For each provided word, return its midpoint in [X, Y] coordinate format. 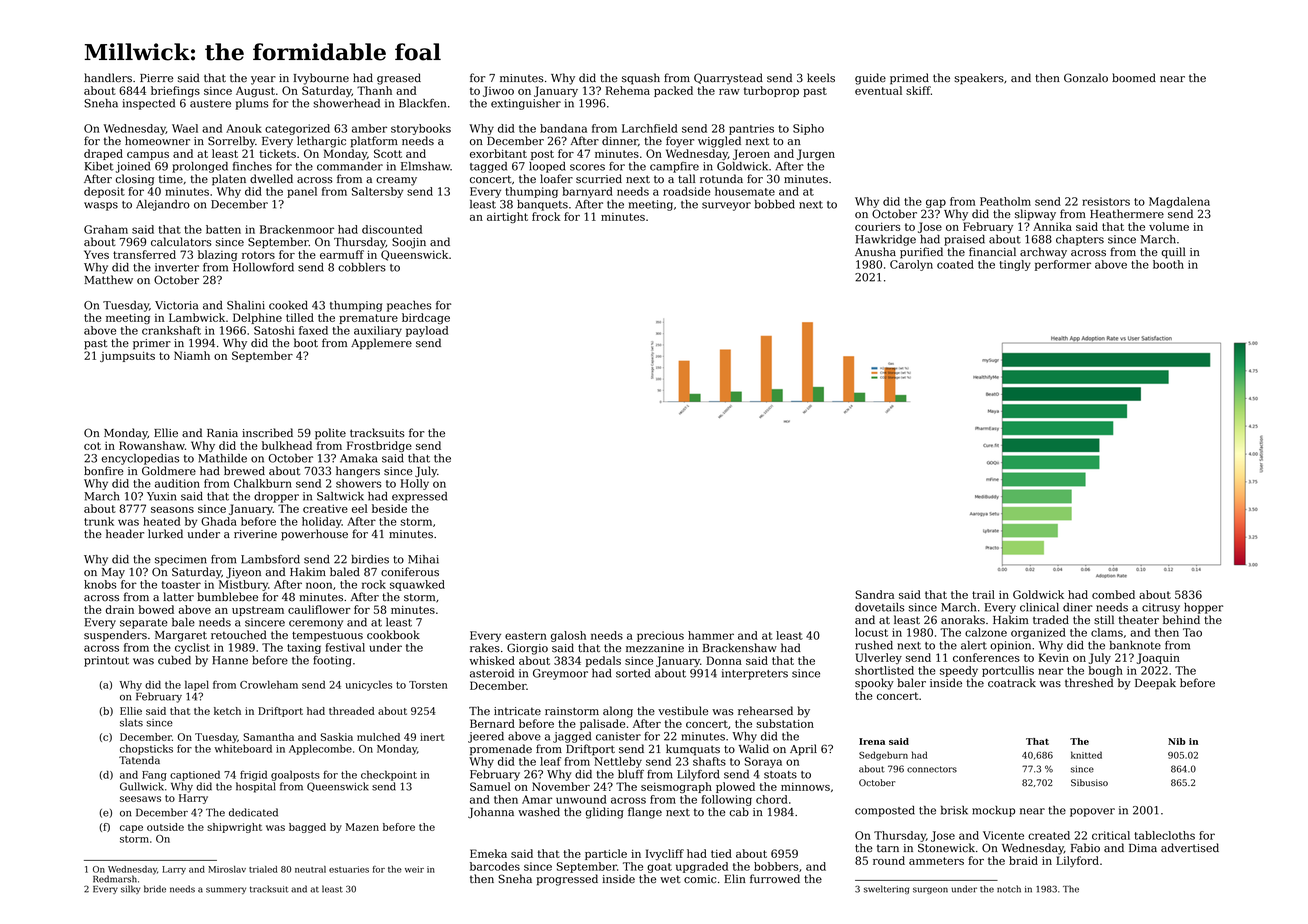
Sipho [808, 129]
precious [660, 636]
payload [427, 331]
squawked [417, 585]
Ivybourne [321, 79]
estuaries [349, 869]
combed [1113, 594]
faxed [313, 330]
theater [1139, 620]
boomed [1134, 78]
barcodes [495, 866]
